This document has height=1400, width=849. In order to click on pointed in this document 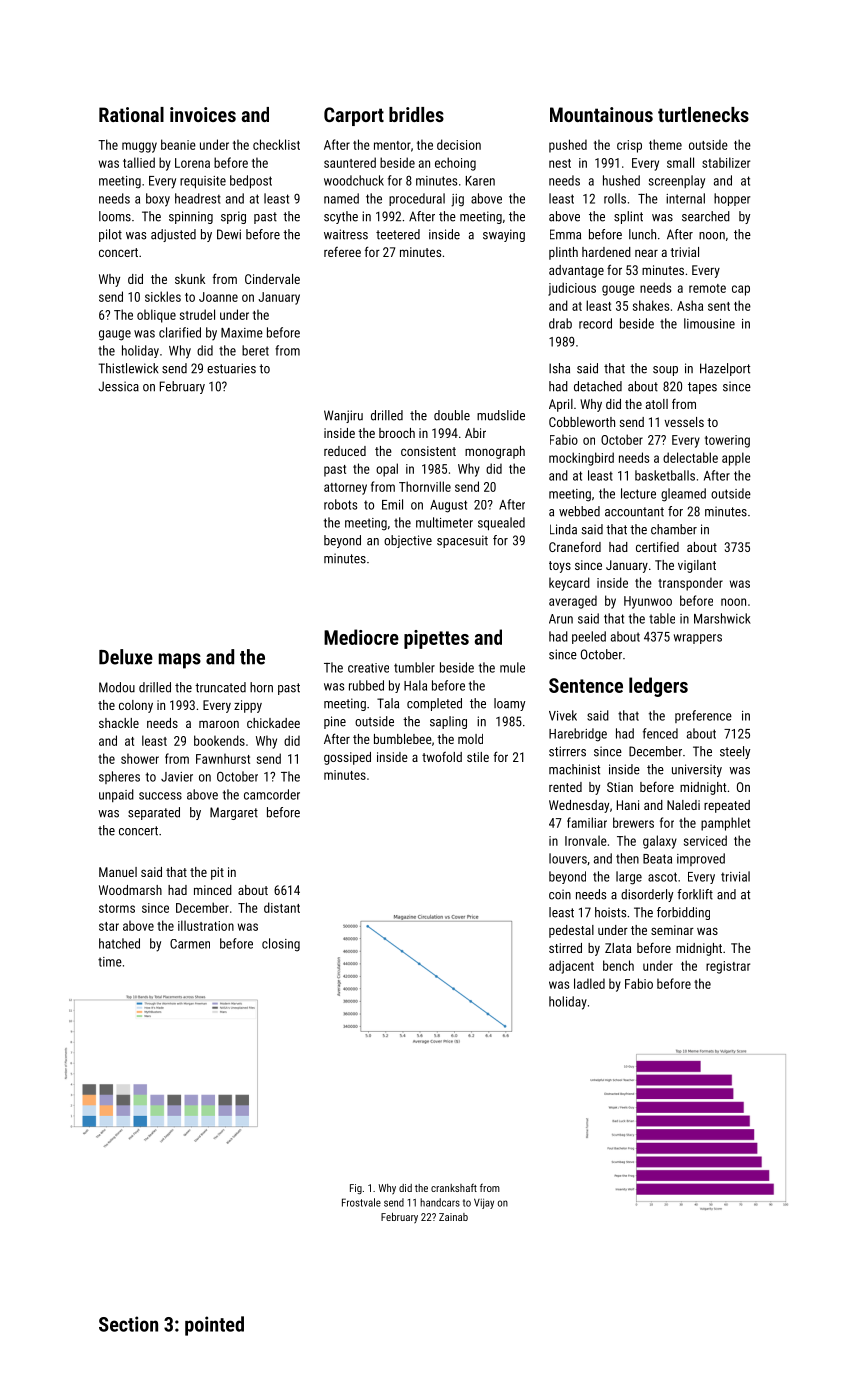, I will do `click(214, 1326)`.
